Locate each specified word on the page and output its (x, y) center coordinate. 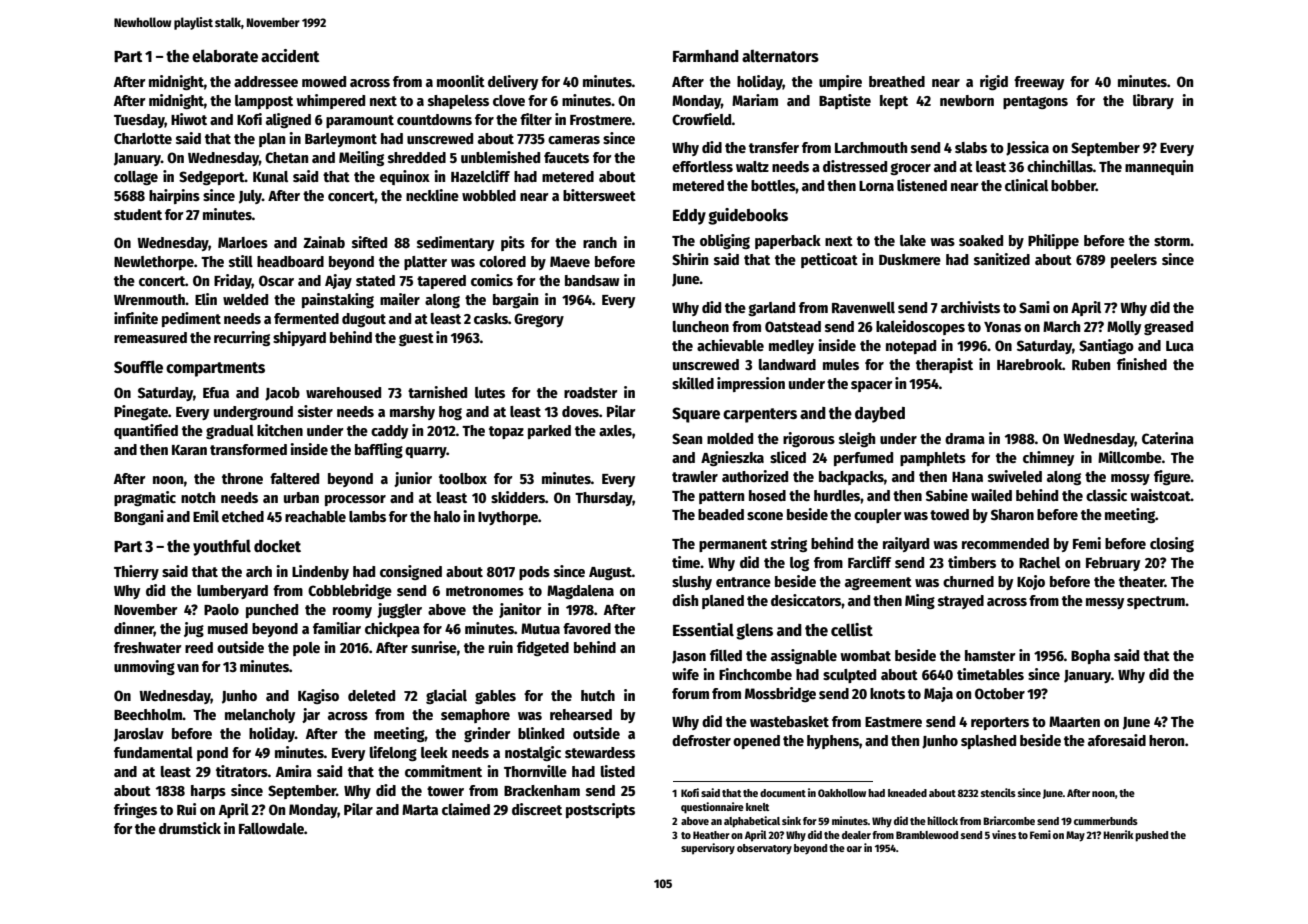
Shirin (690, 259)
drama (965, 438)
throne (242, 478)
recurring (242, 338)
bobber (1073, 185)
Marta (420, 809)
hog (450, 413)
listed (618, 771)
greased (1168, 328)
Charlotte (143, 138)
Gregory (539, 320)
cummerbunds (1106, 821)
